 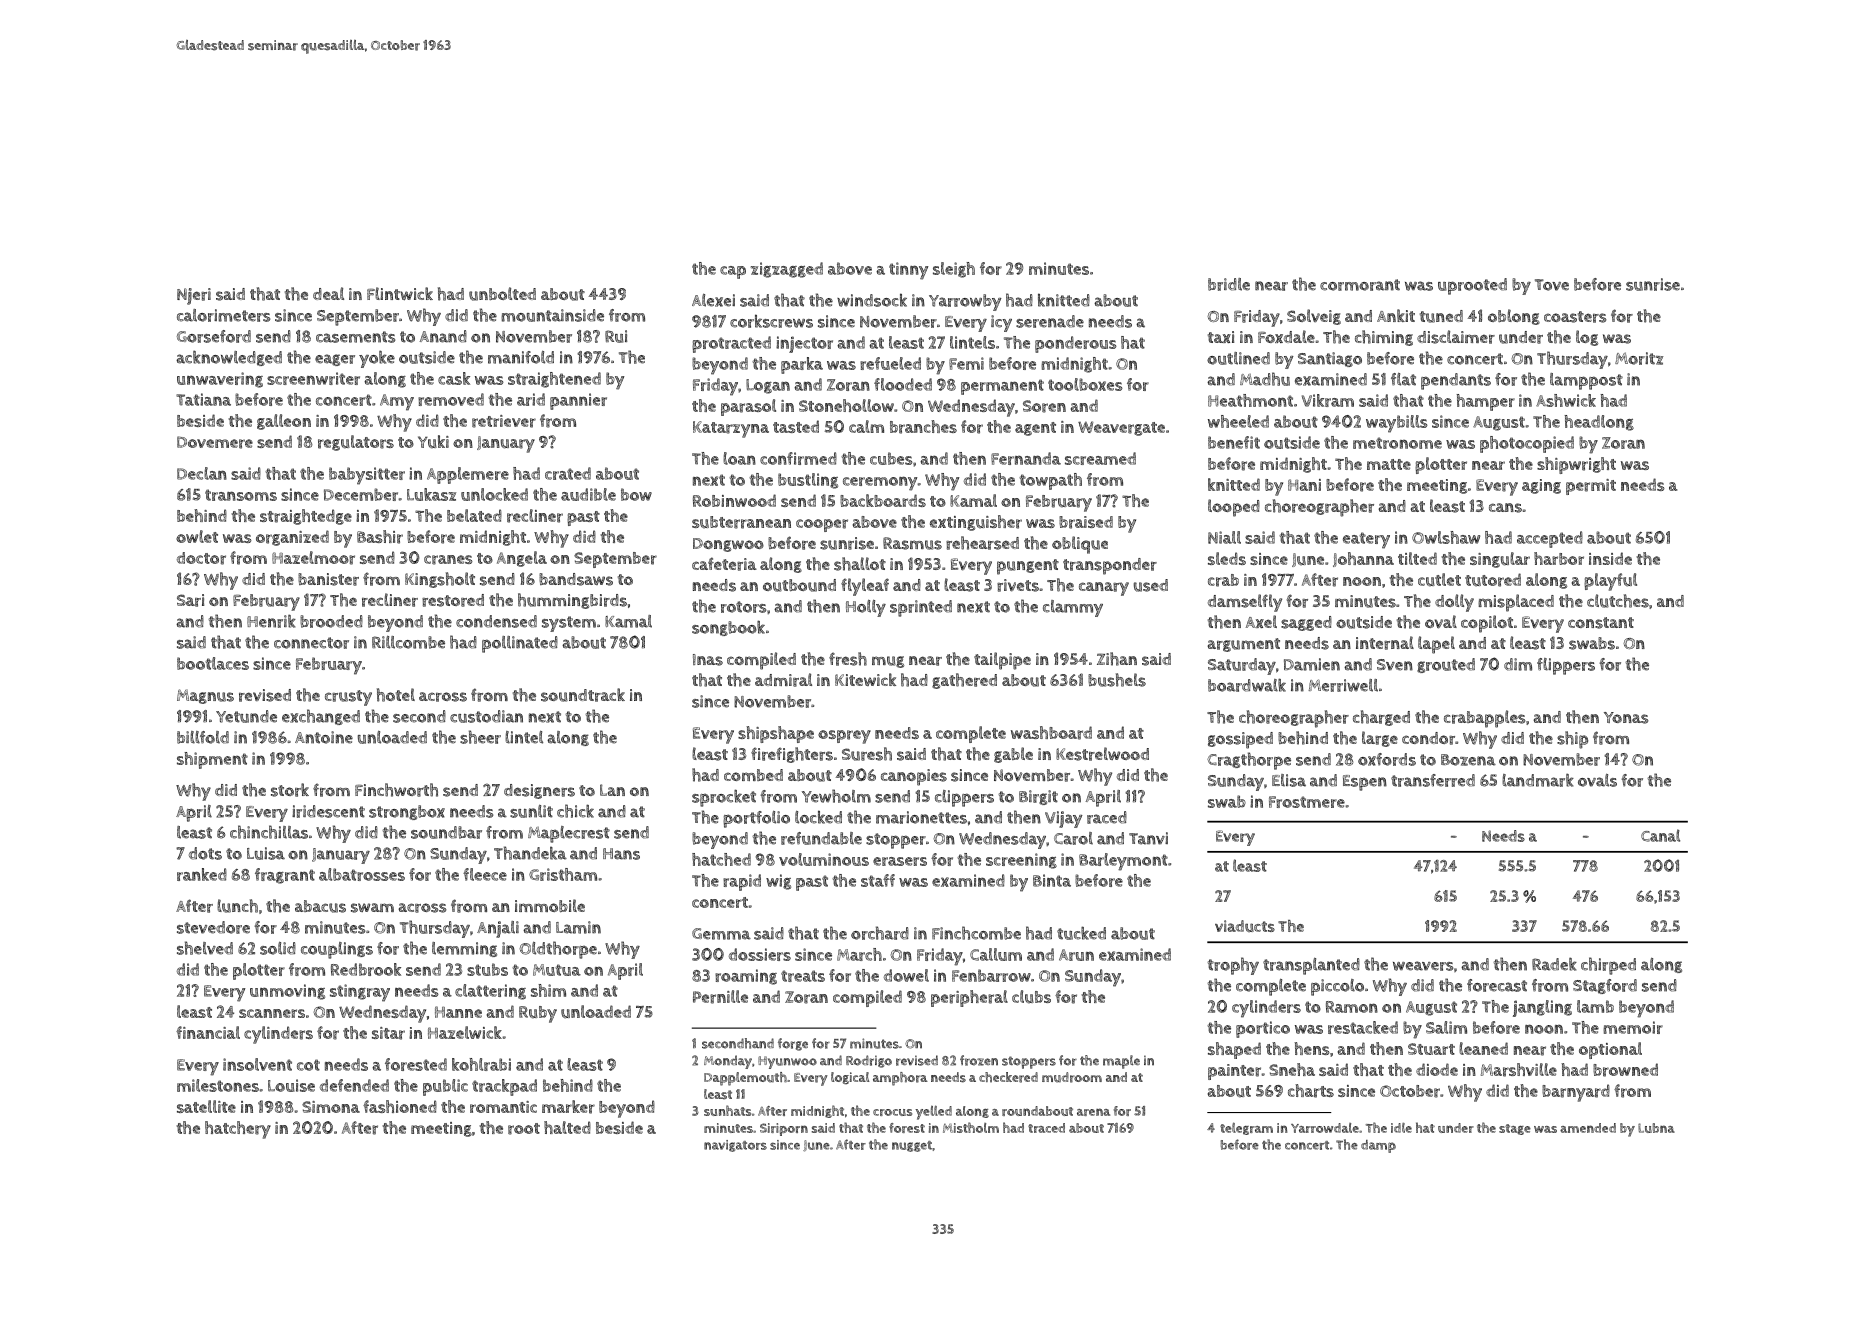 What do you see at coordinates (1378, 1146) in the image?
I see `damp` at bounding box center [1378, 1146].
